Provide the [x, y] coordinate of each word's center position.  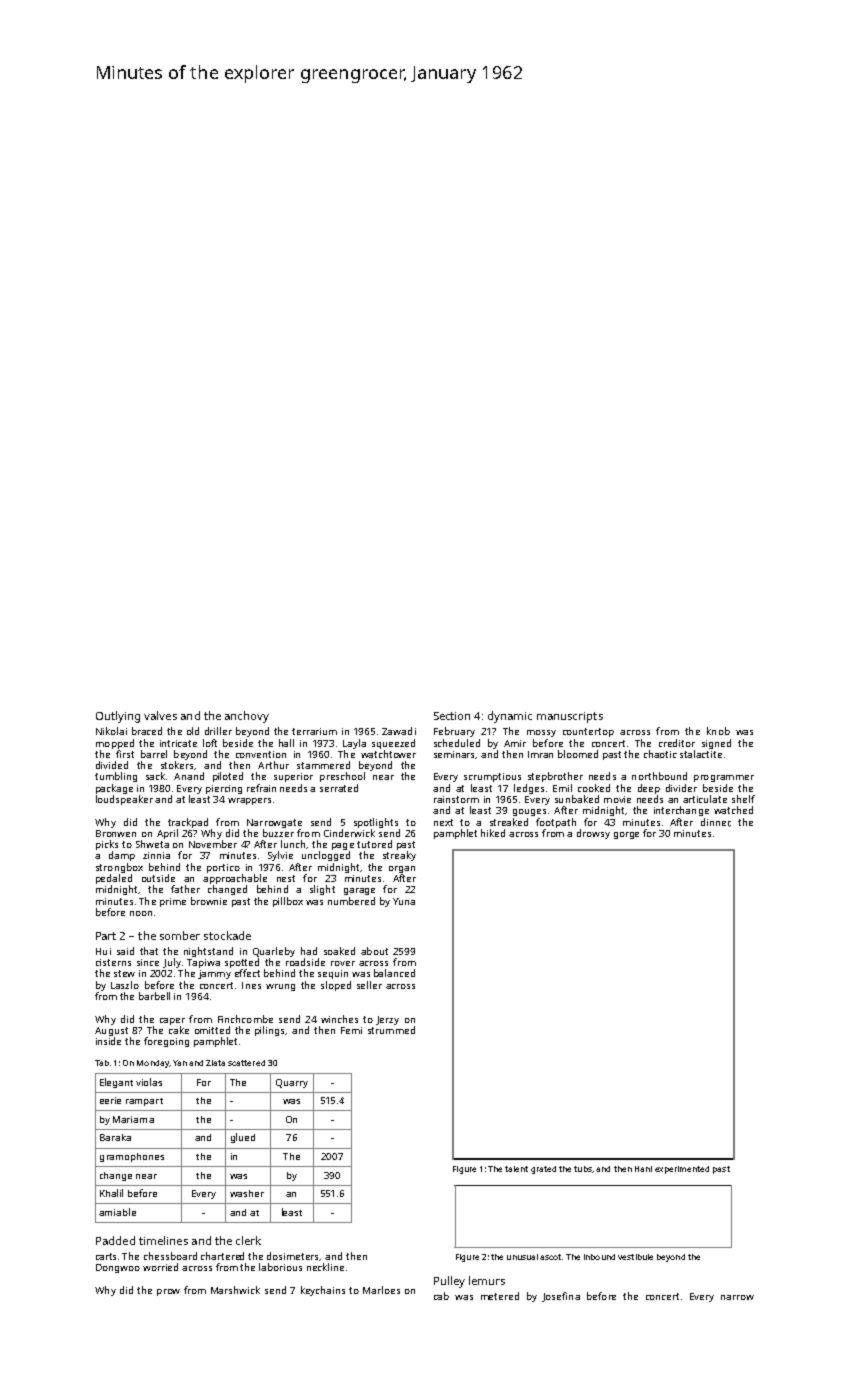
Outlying [118, 717]
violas [149, 1082]
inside [108, 1041]
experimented [682, 1170]
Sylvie [280, 856]
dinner [715, 822]
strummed [391, 1030]
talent [516, 1169]
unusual [522, 1257]
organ [402, 869]
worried [160, 1267]
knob [718, 731]
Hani [643, 1169]
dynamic [510, 717]
